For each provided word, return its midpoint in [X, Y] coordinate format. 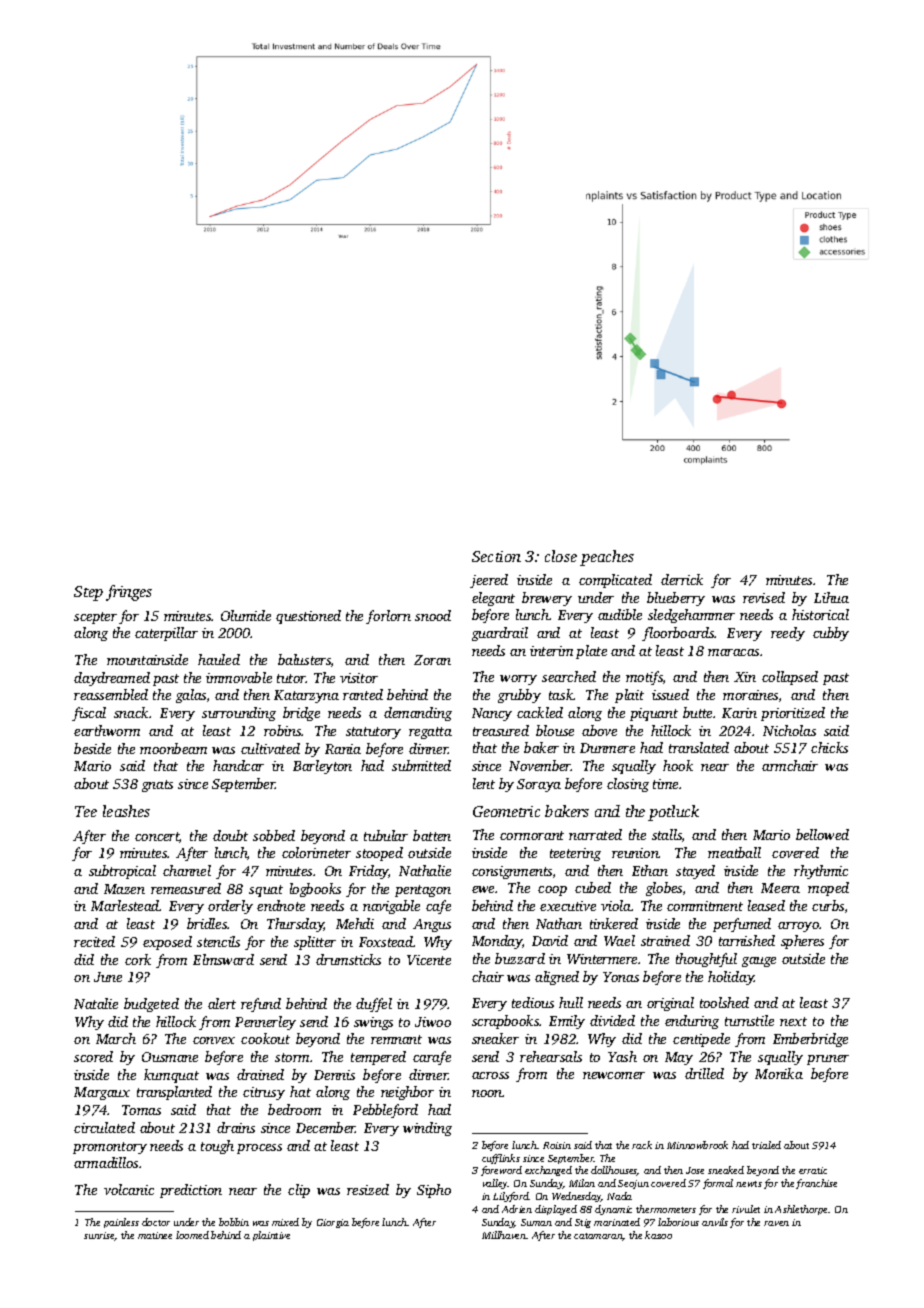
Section [496, 556]
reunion [635, 853]
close [561, 556]
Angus [432, 925]
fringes [129, 593]
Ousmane [170, 1057]
